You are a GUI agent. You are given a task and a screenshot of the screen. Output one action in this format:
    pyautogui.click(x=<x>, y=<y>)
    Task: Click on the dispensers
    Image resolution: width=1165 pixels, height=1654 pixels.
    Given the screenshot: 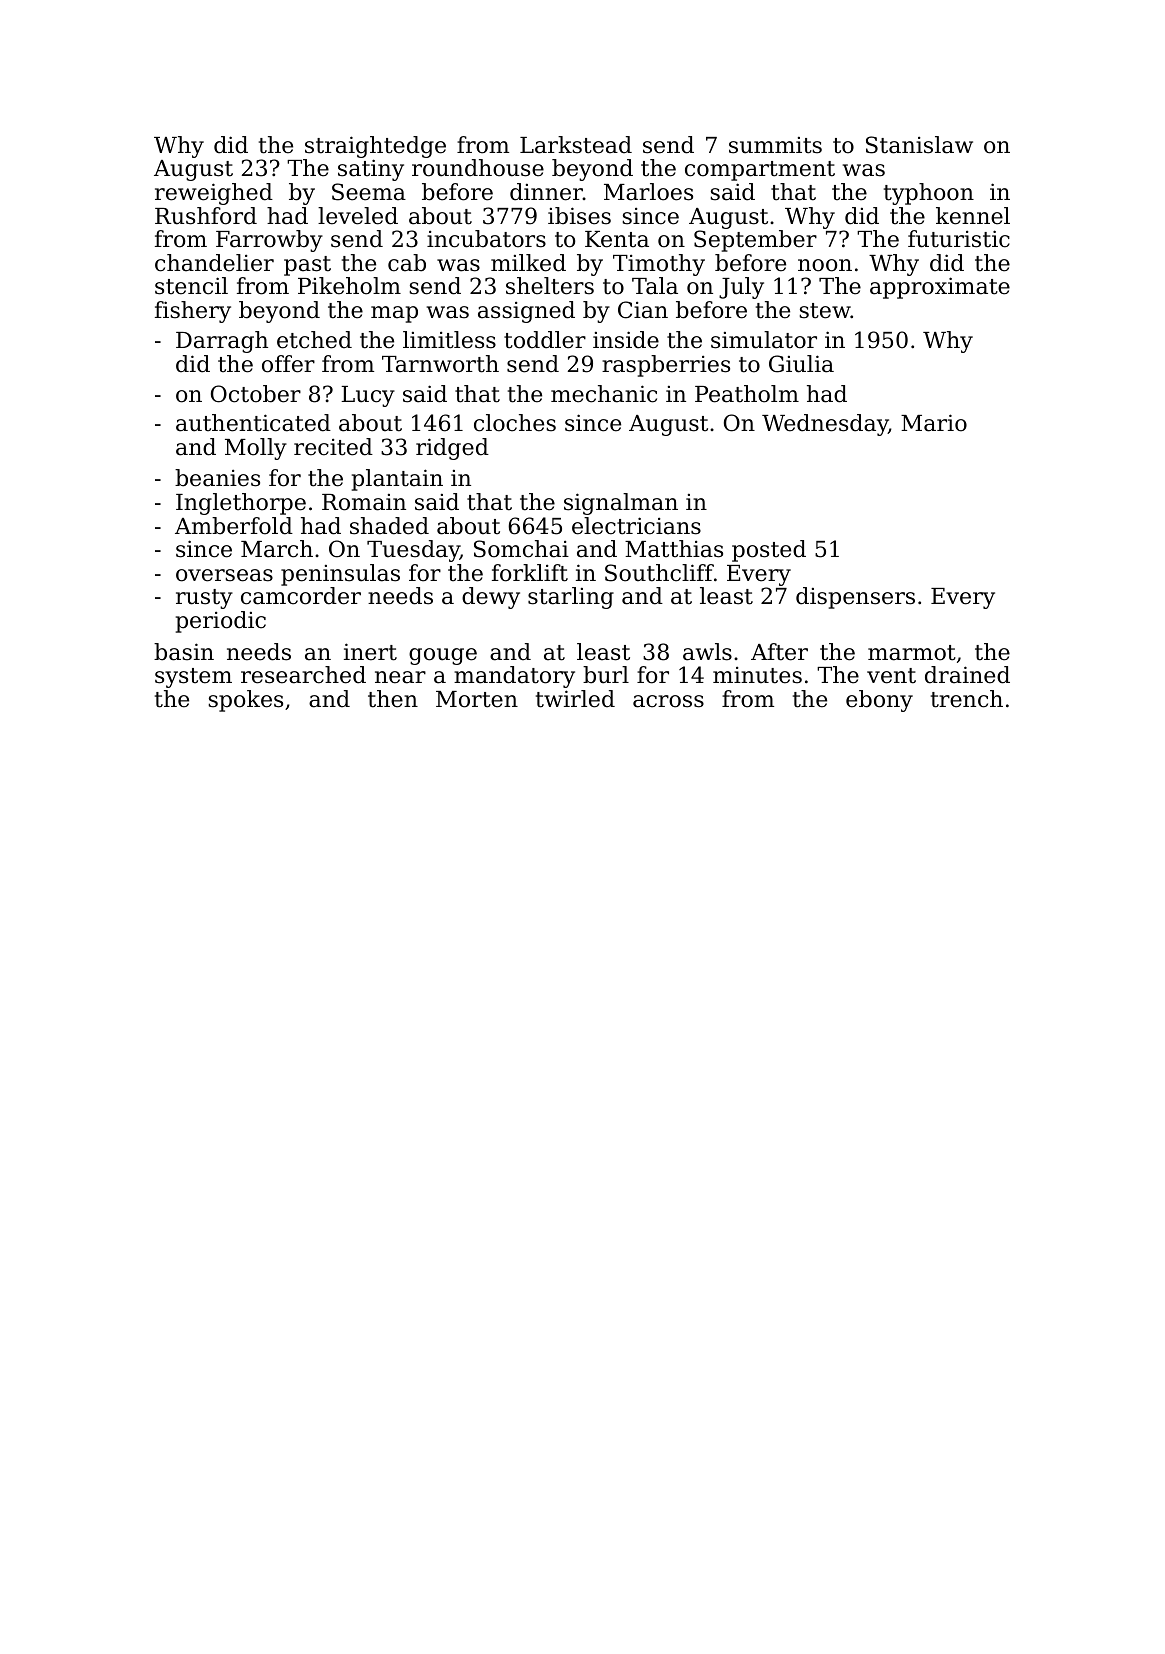 What is the action you would take?
    pyautogui.click(x=855, y=598)
